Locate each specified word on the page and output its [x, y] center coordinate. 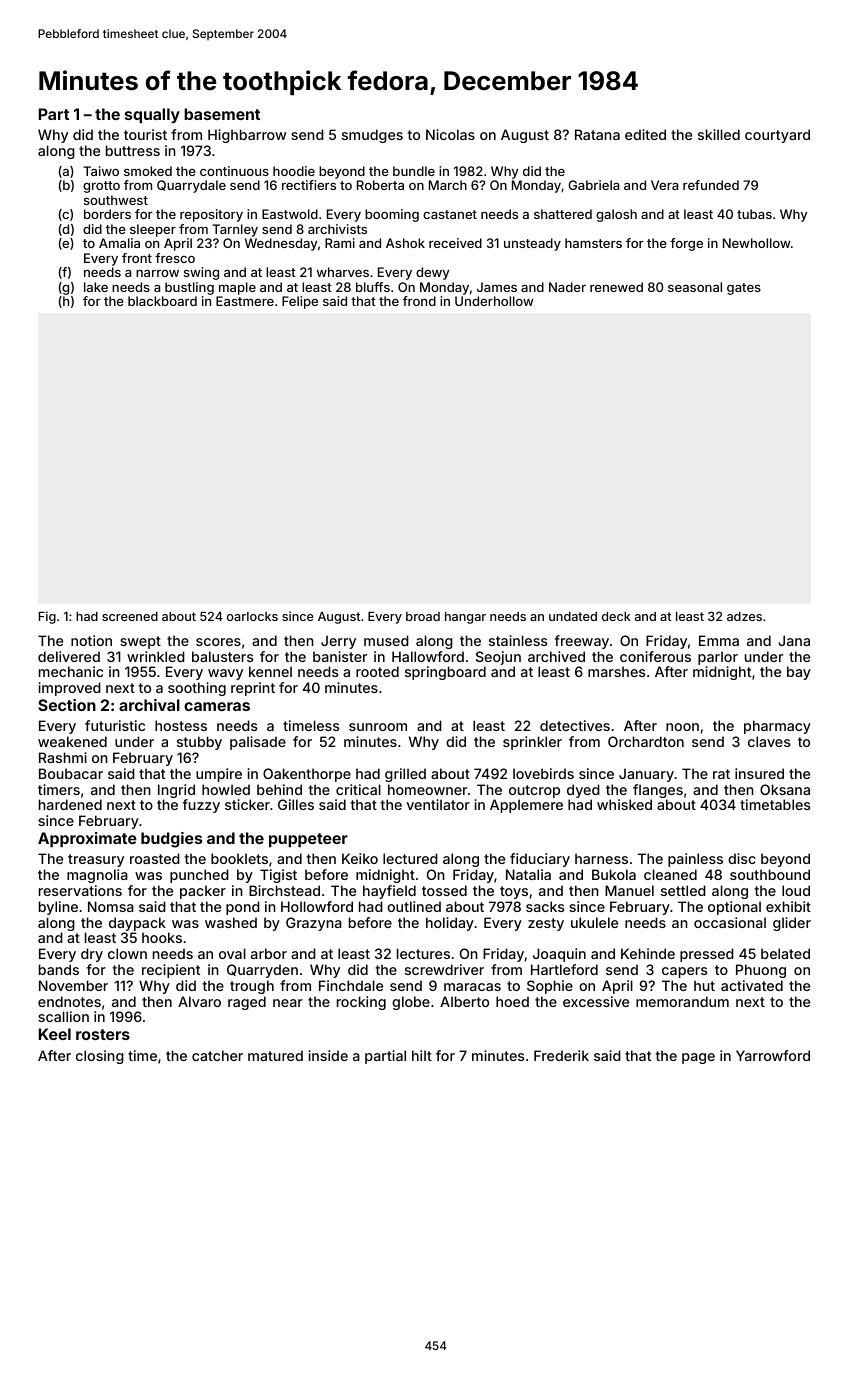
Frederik [561, 1055]
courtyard [777, 136]
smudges [372, 136]
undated [573, 616]
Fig [47, 617]
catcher [217, 1055]
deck [616, 616]
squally [152, 116]
